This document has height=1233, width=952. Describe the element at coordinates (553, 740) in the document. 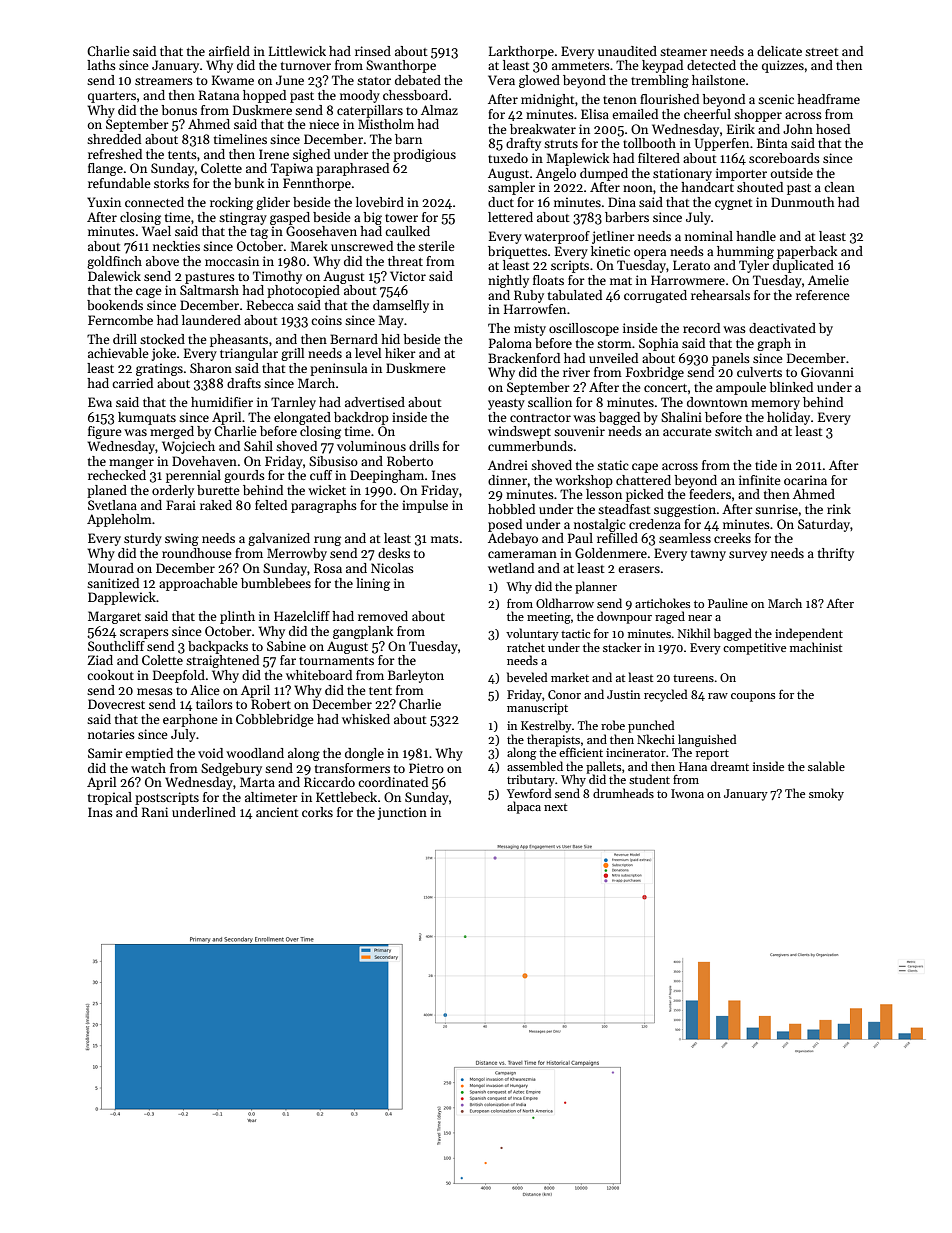

I see `therapists` at that location.
